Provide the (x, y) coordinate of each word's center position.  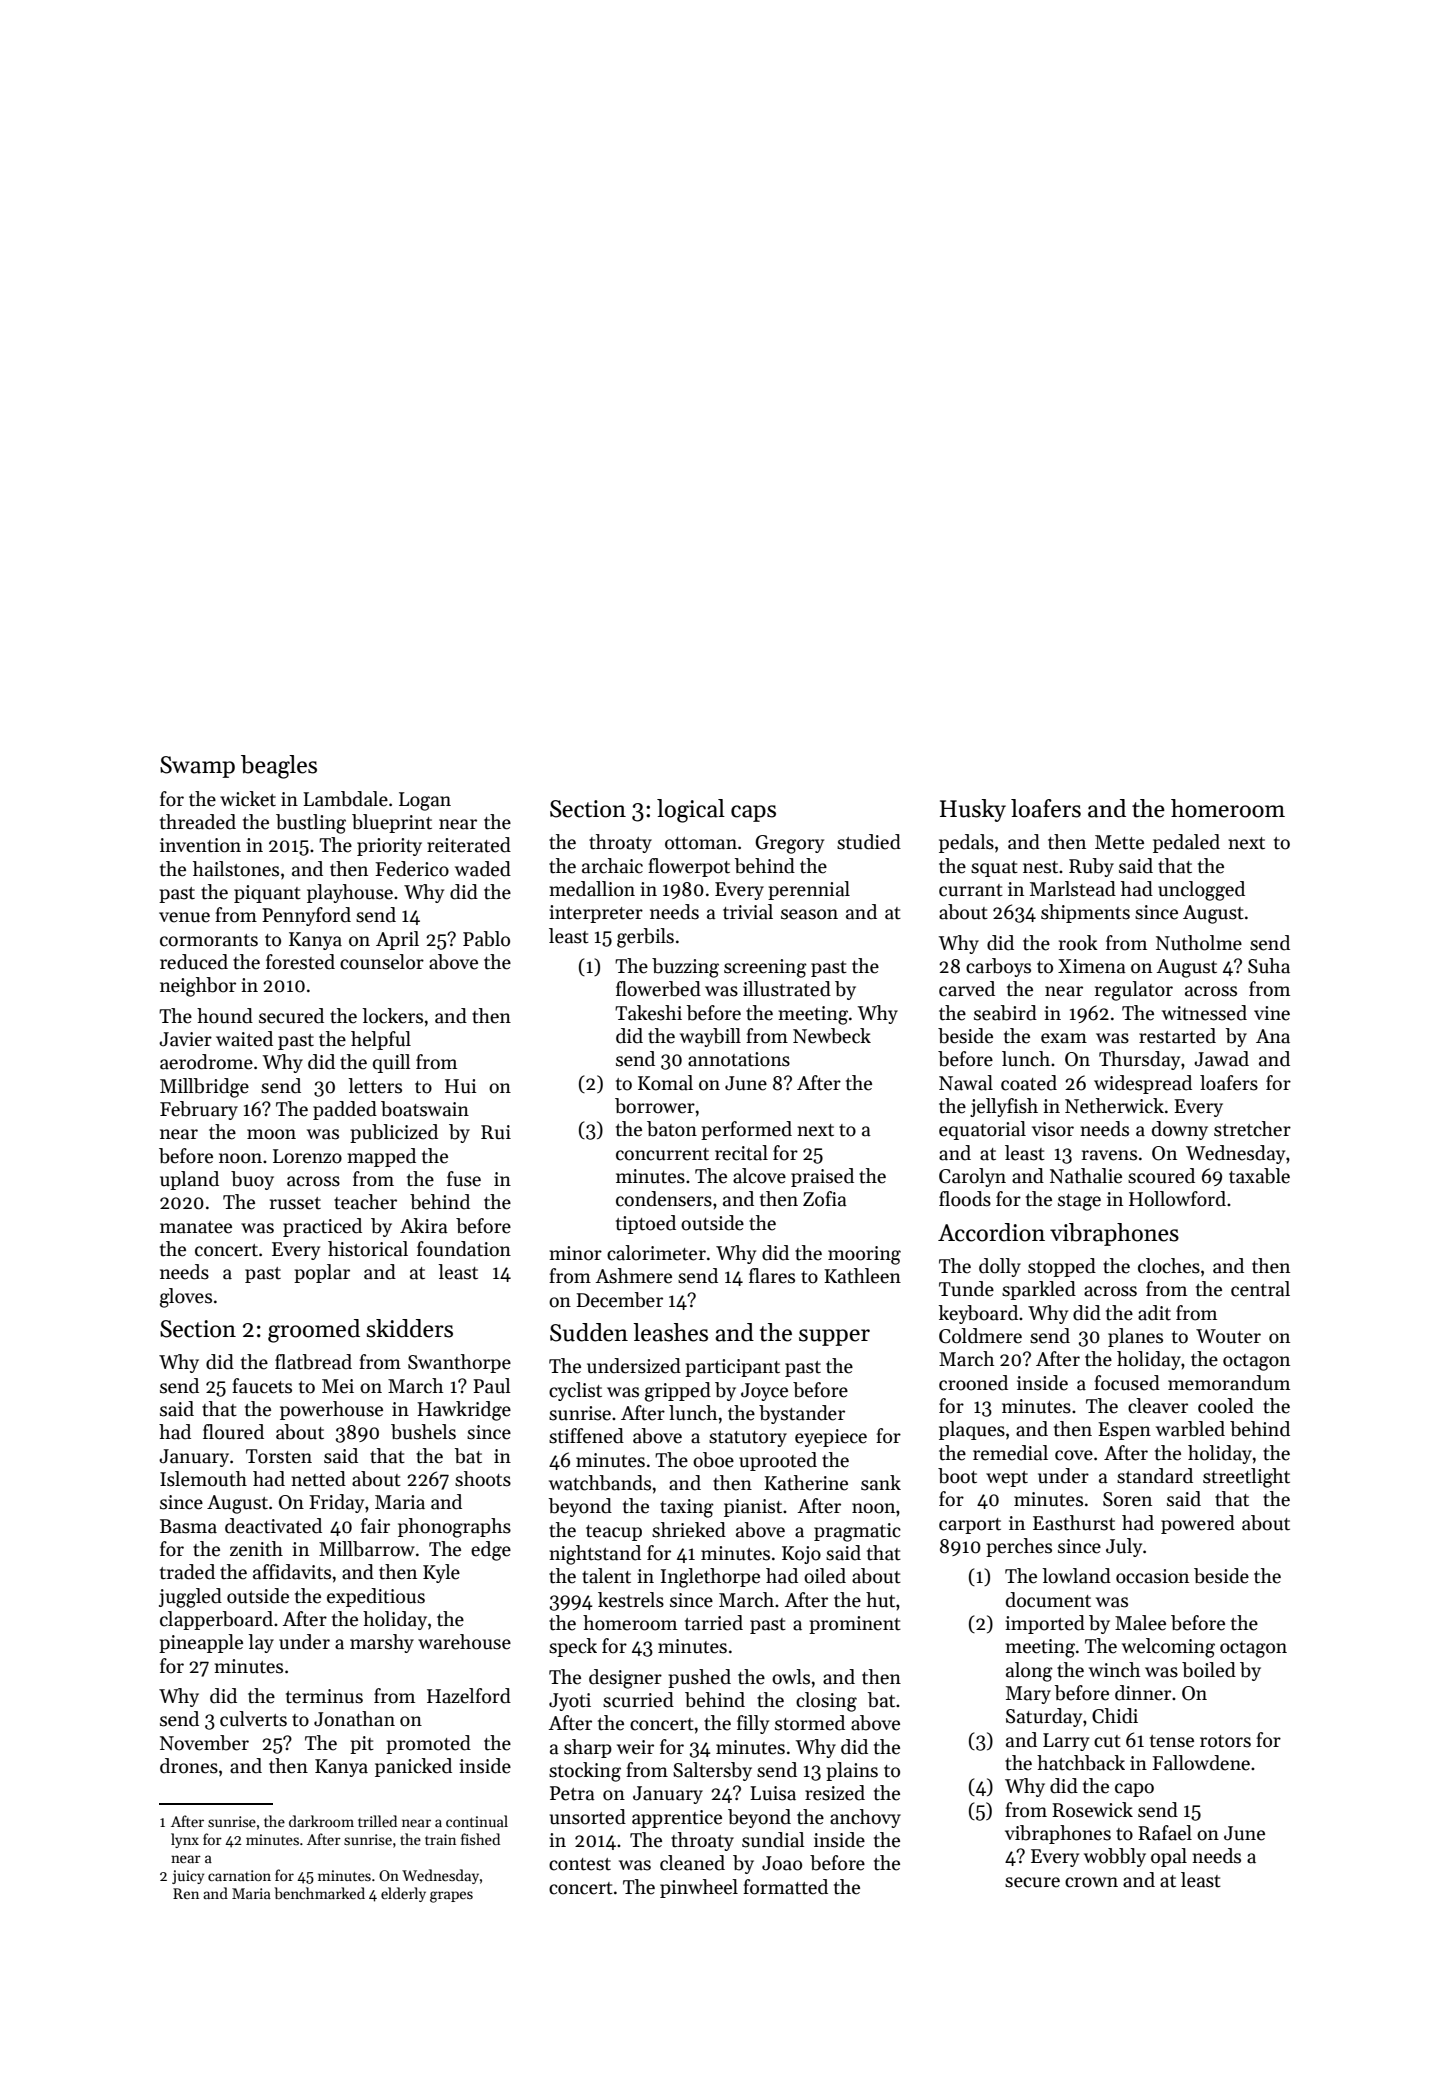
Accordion (991, 1232)
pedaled (1186, 843)
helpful (381, 1040)
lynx (185, 1840)
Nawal (966, 1083)
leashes (670, 1332)
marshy (382, 1643)
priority (389, 847)
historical (368, 1249)
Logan (425, 801)
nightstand (595, 1555)
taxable (1259, 1176)
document (1048, 1600)
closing (826, 1702)
